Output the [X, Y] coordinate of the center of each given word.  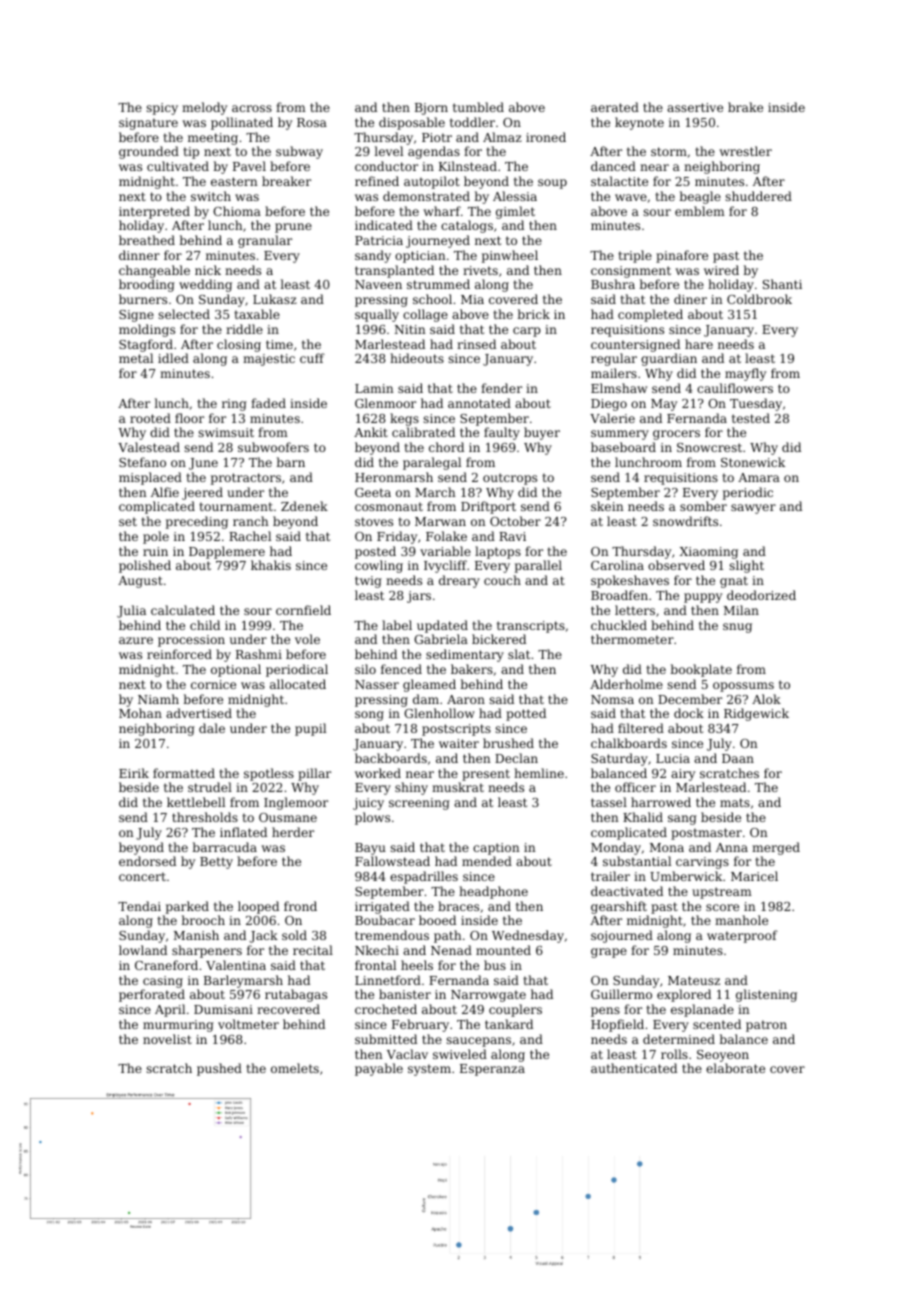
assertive [695, 107]
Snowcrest [709, 447]
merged [776, 848]
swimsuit [226, 432]
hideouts [417, 358]
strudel [210, 787]
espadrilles [424, 877]
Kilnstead [468, 166]
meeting [213, 139]
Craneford [166, 965]
